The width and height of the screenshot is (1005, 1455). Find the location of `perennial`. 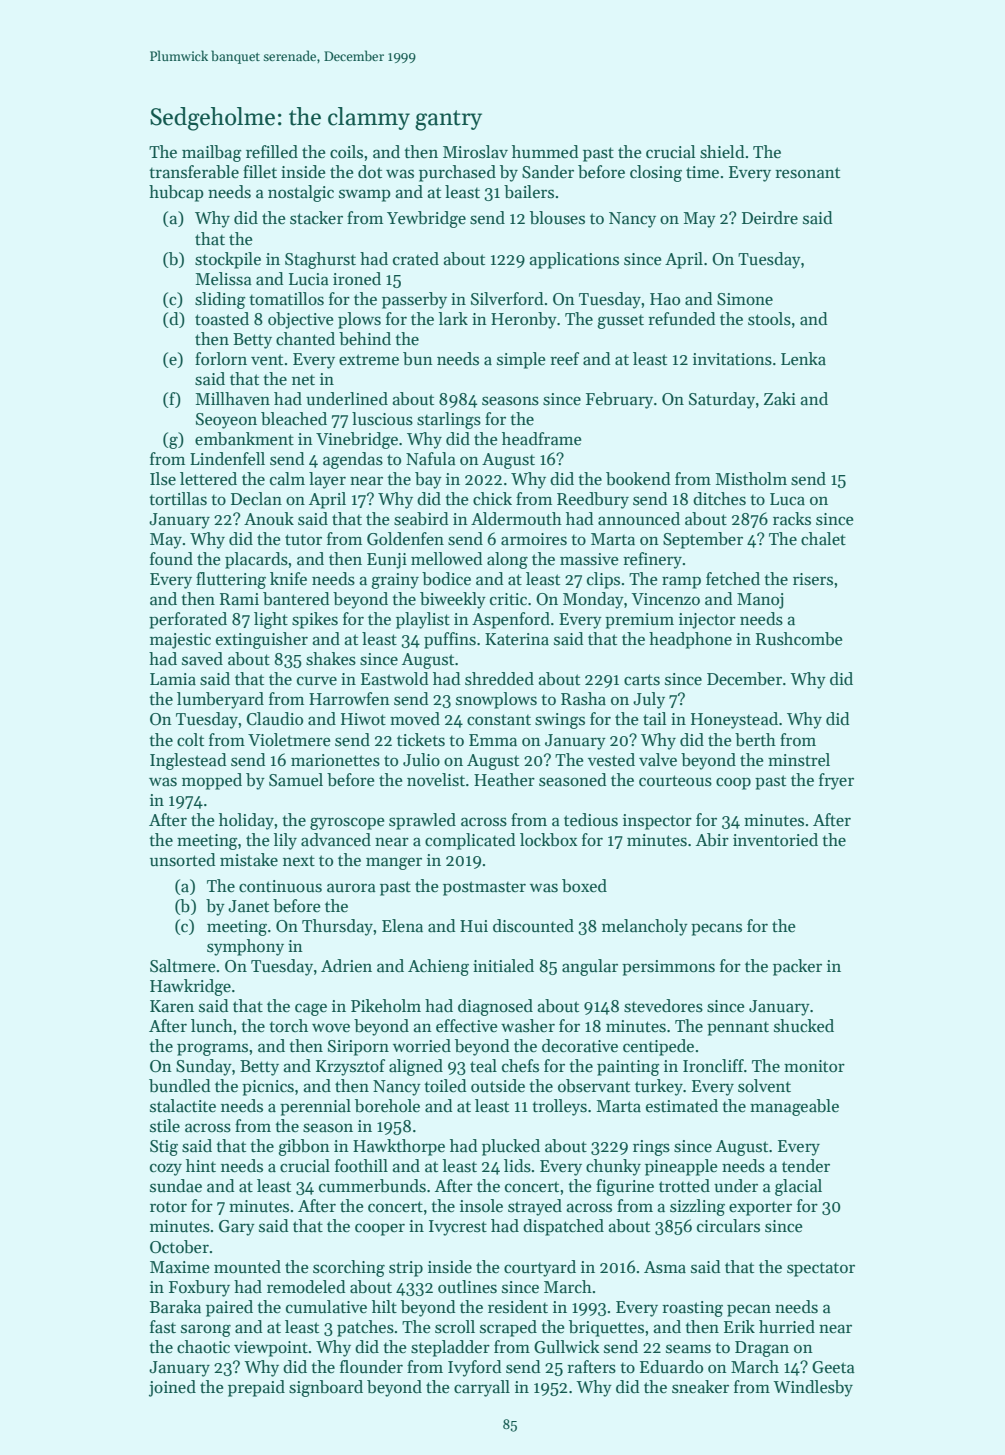

perennial is located at coordinates (315, 1107).
